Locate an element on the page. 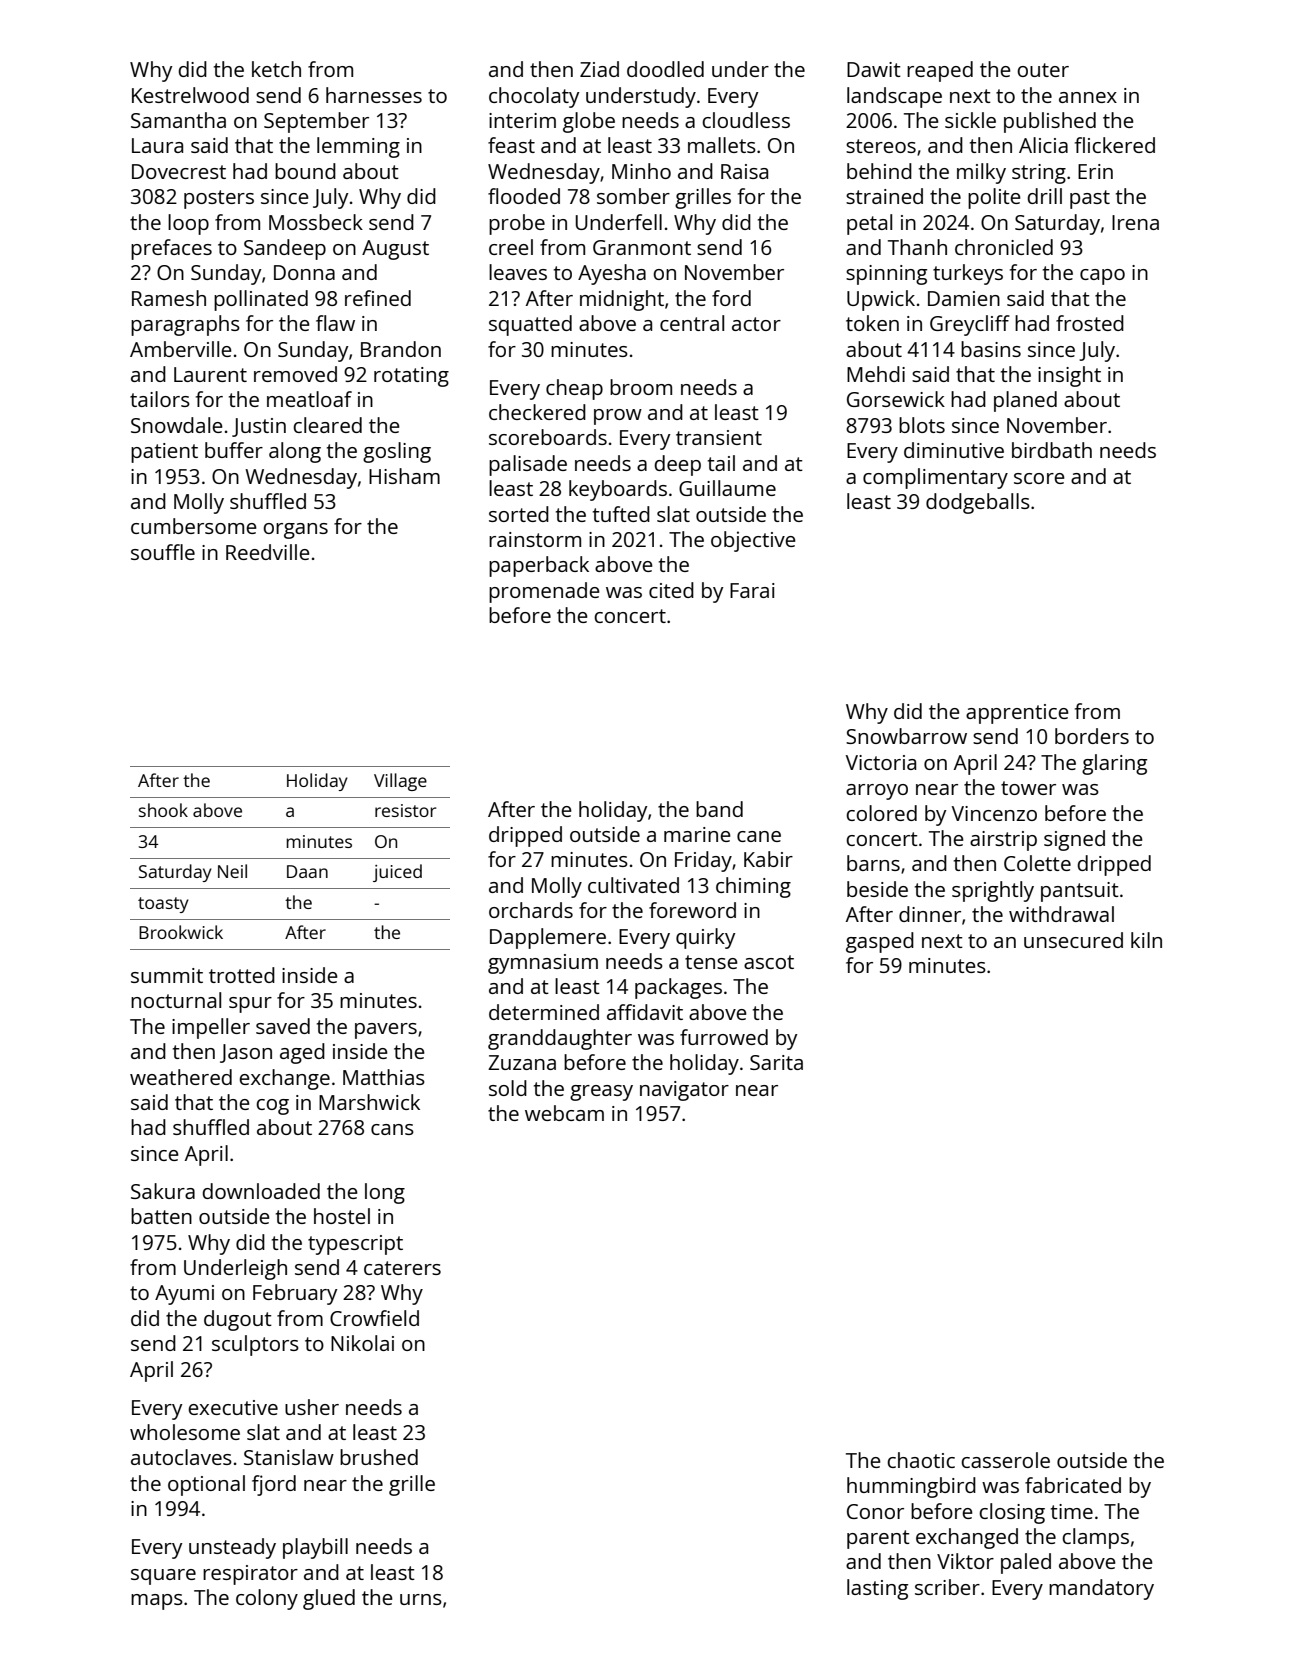 The height and width of the image is (1677, 1296). souffle is located at coordinates (163, 552).
